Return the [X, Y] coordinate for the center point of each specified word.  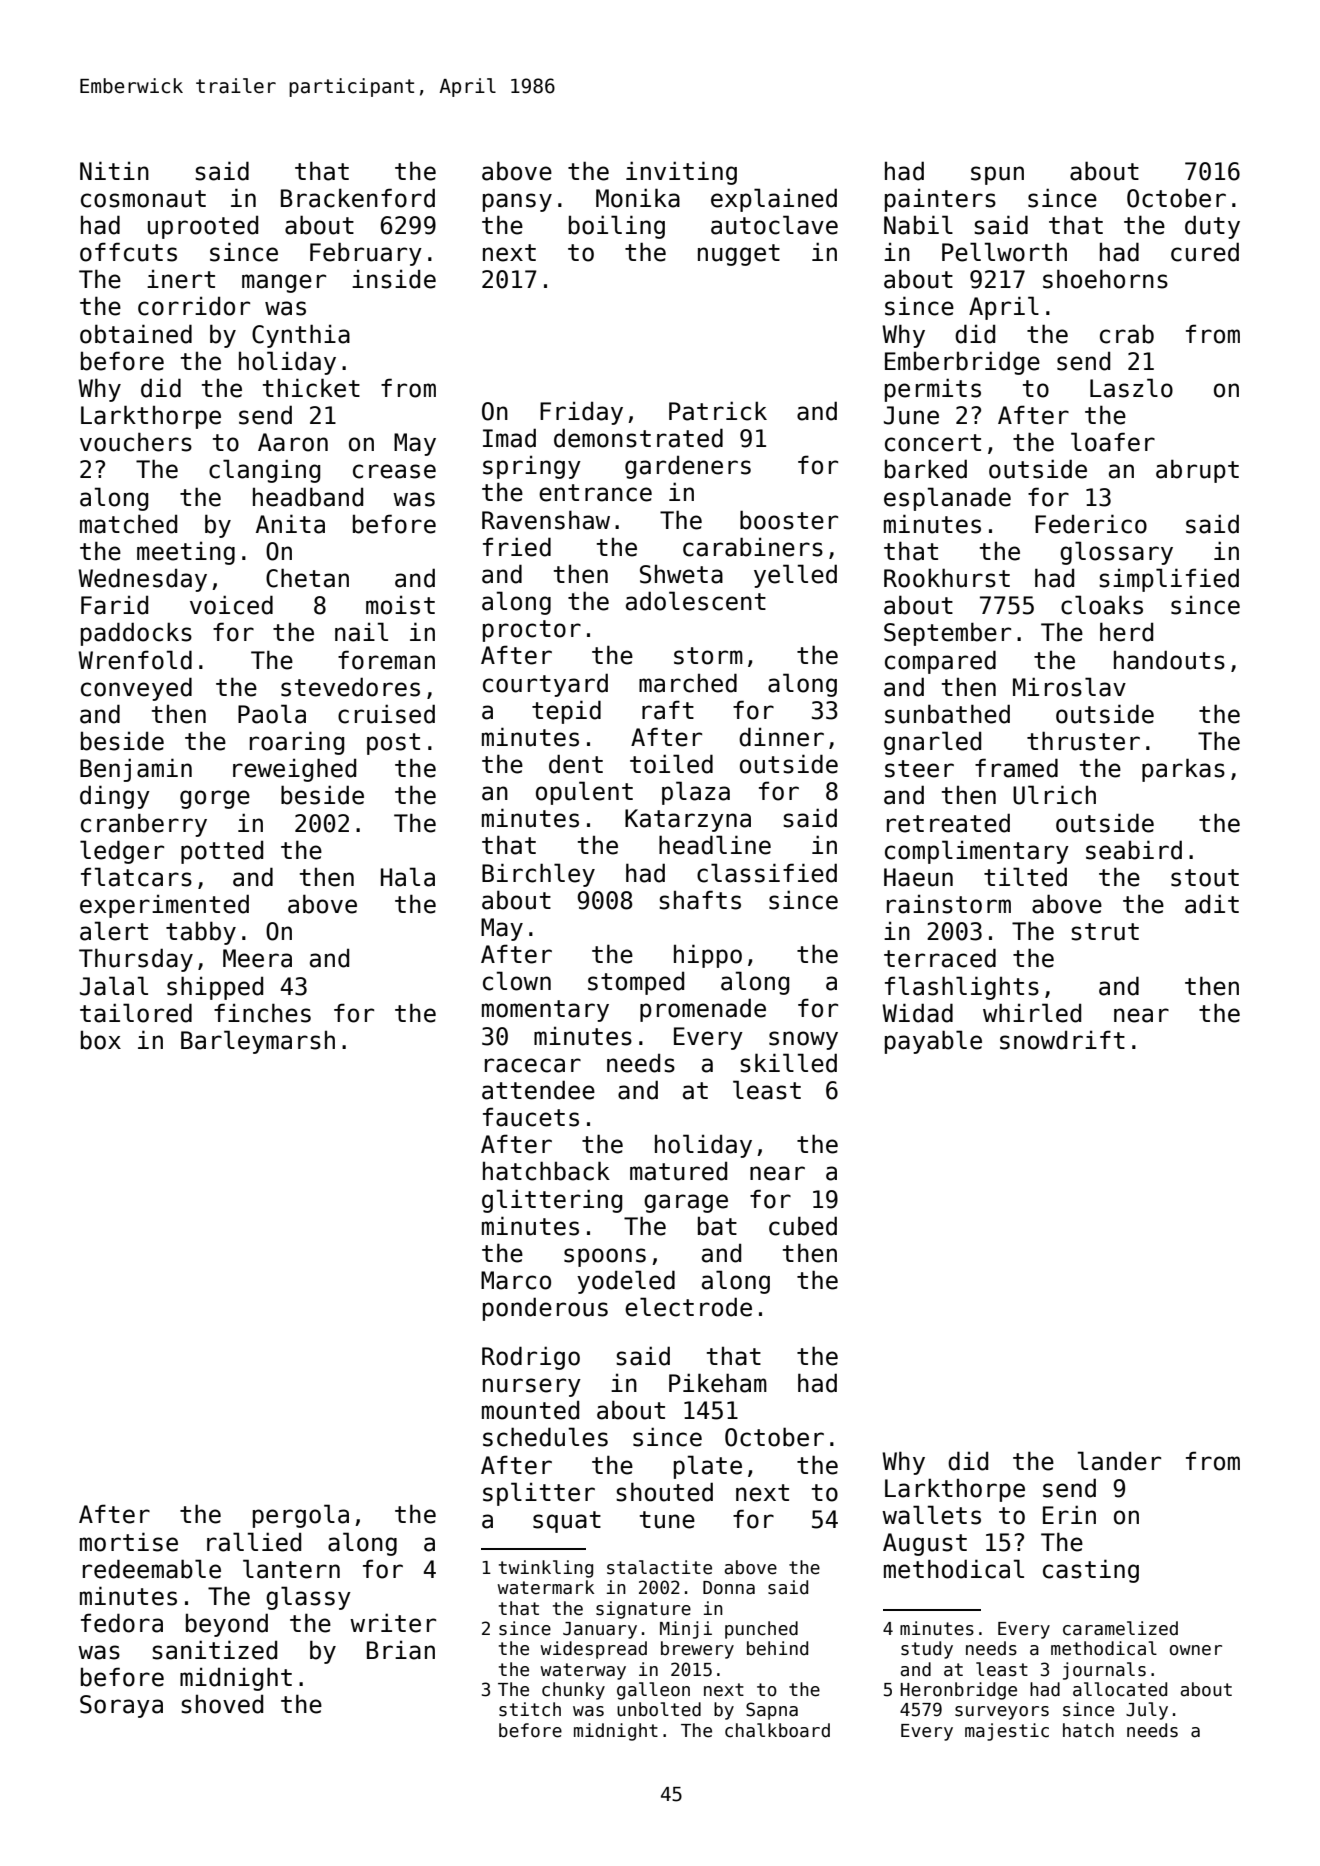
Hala [408, 877]
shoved [222, 1704]
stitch [530, 1709]
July [1147, 1711]
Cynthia [301, 336]
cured [1205, 252]
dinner [781, 737]
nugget [739, 255]
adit [1212, 904]
